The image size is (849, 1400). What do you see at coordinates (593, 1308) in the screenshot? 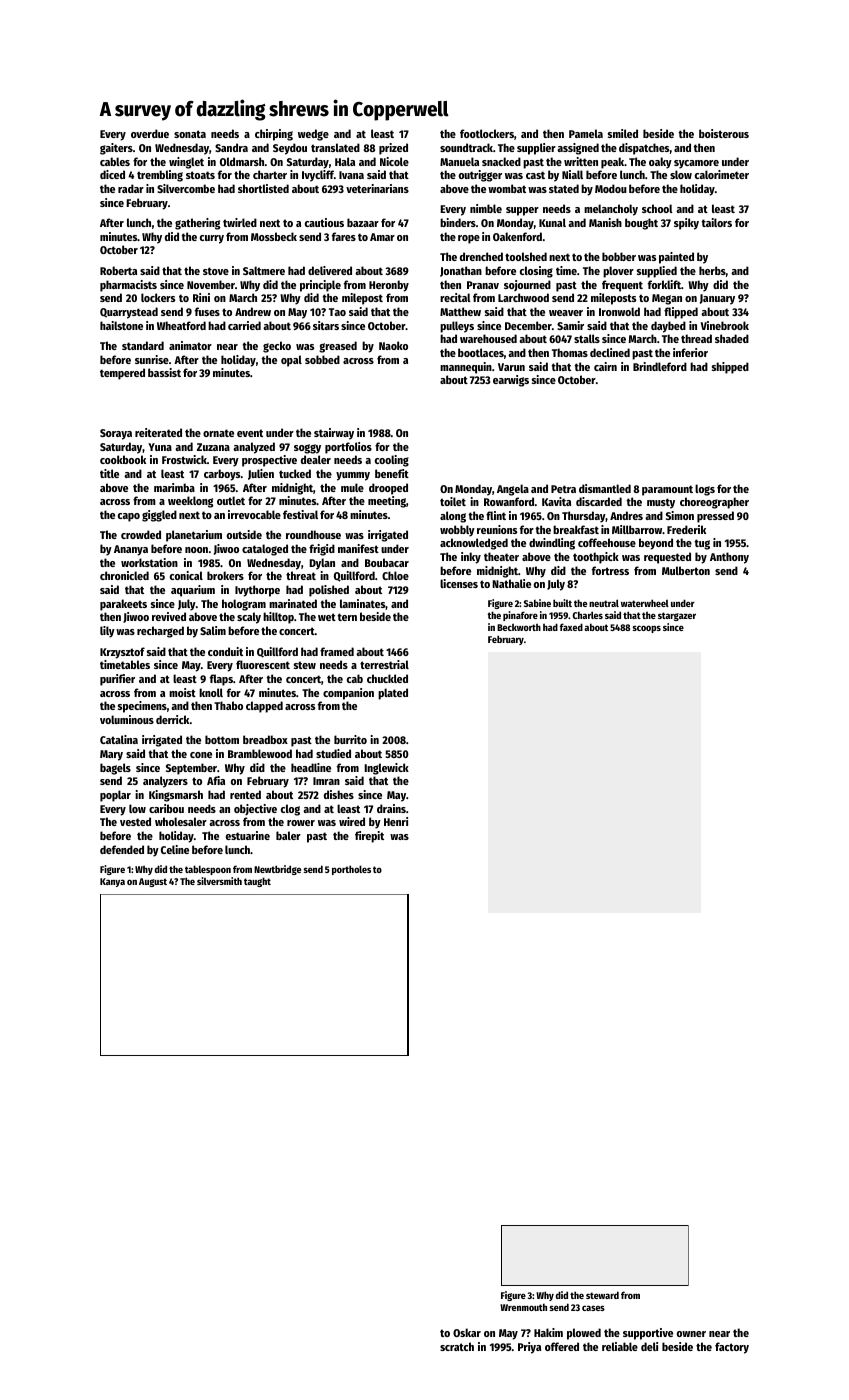
I see `cases` at bounding box center [593, 1308].
